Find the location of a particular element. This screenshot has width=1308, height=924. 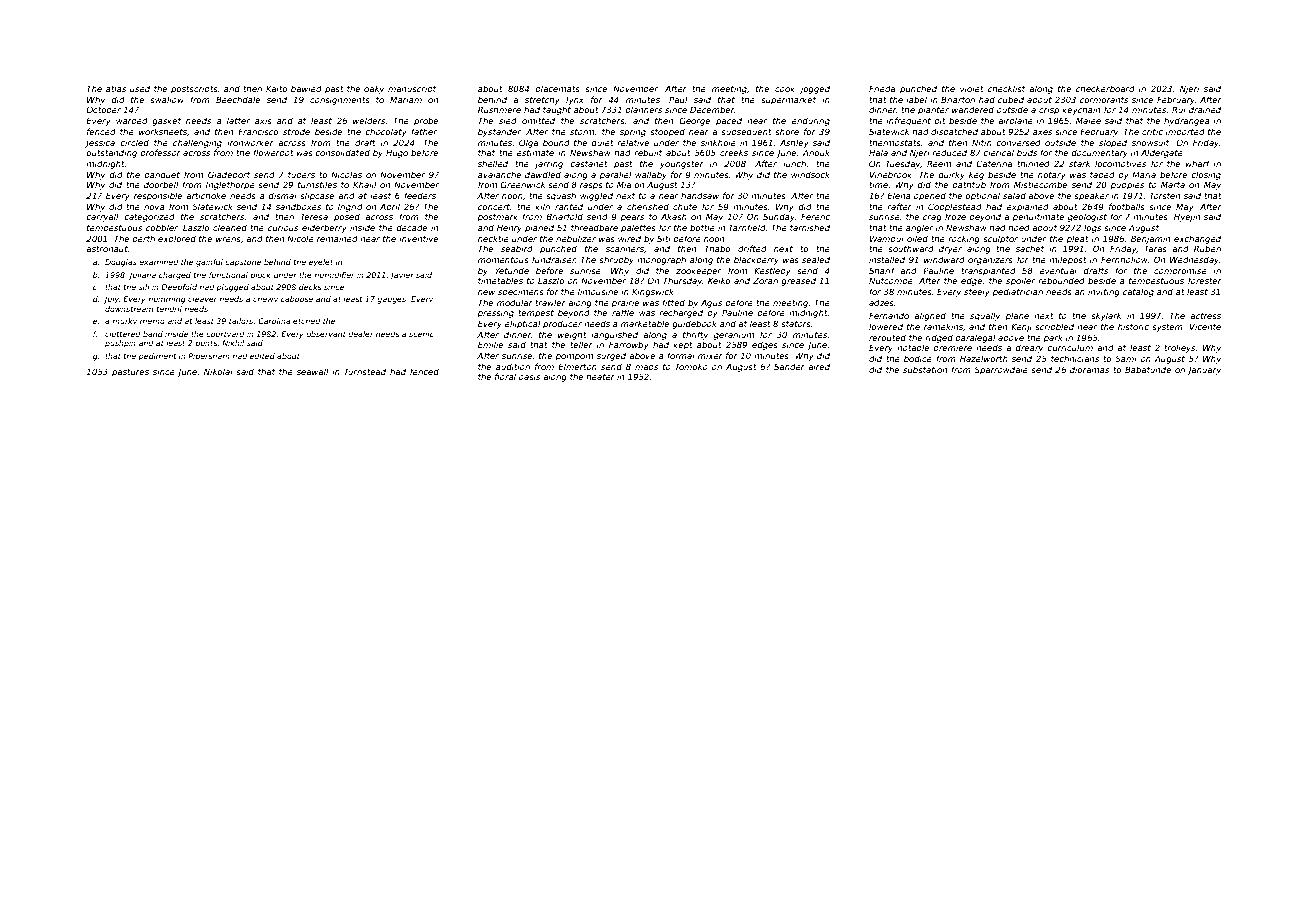

violet is located at coordinates (972, 88).
